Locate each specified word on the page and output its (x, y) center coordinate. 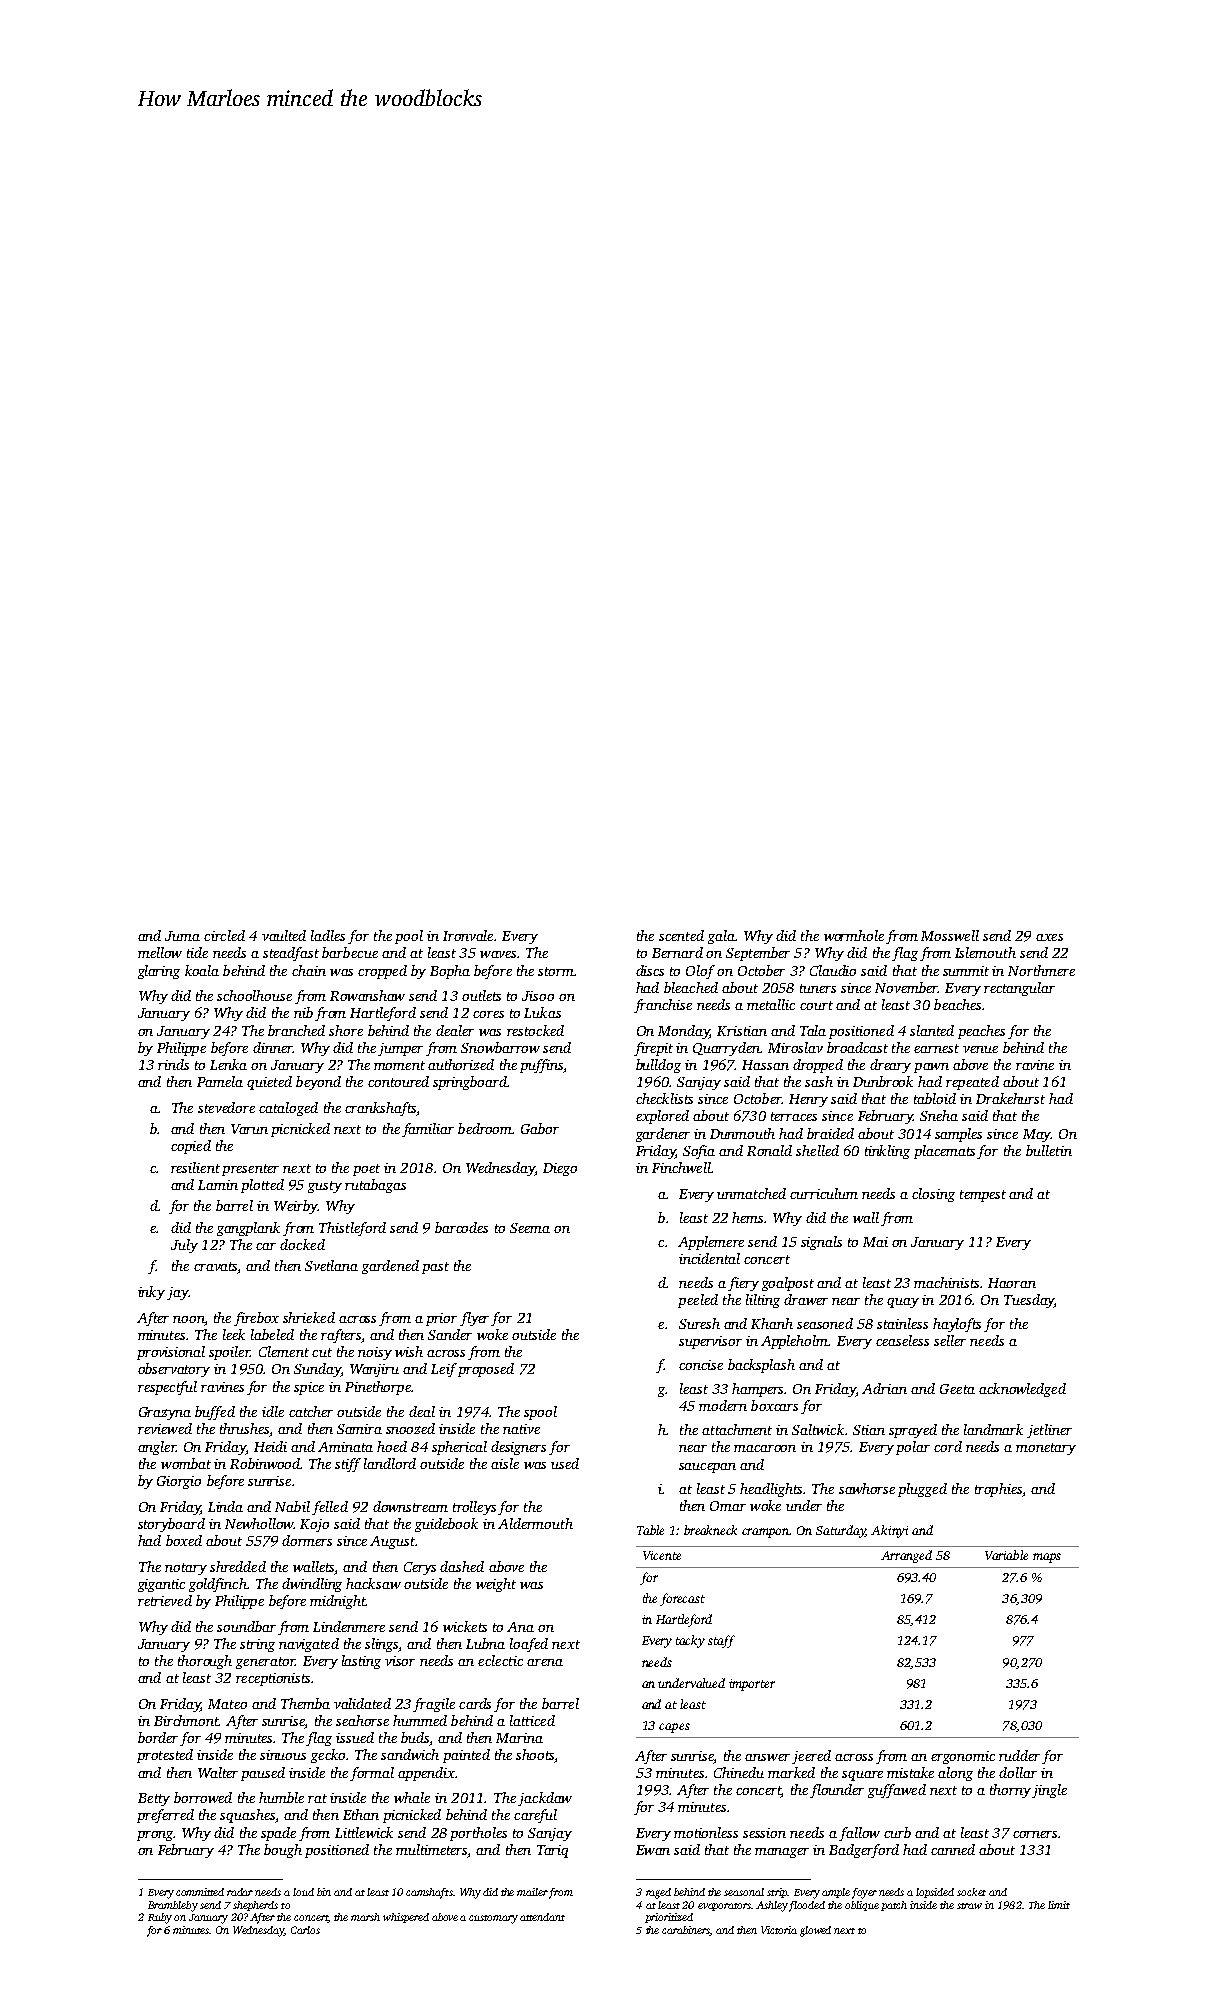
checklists (664, 1098)
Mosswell (950, 935)
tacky (690, 1641)
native (521, 1429)
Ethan (361, 1814)
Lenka (228, 1064)
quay (903, 1303)
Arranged (906, 1556)
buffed (215, 1413)
